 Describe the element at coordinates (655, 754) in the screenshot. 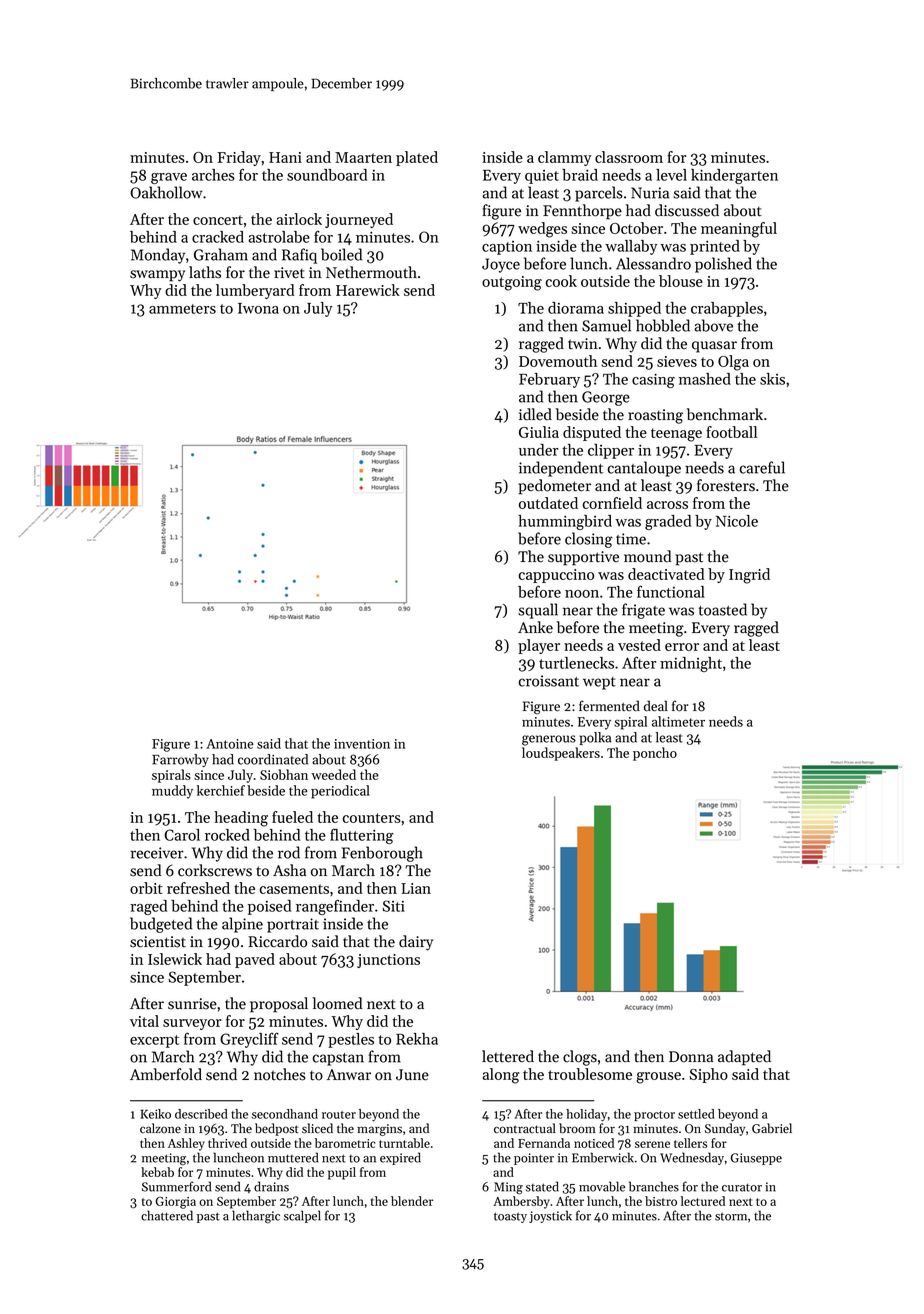

I see `poncho` at that location.
